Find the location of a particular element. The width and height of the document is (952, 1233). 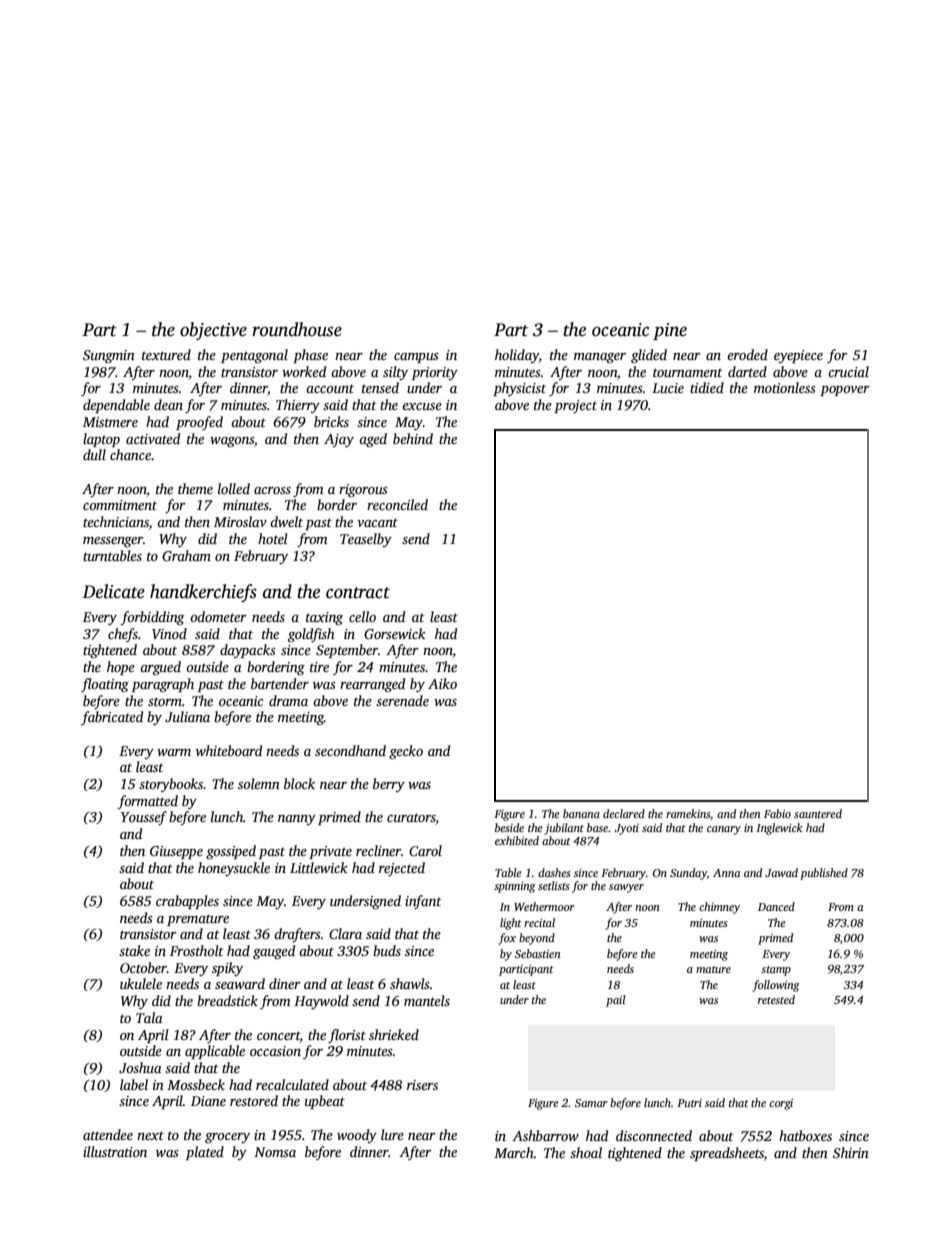

sauntered is located at coordinates (818, 813).
